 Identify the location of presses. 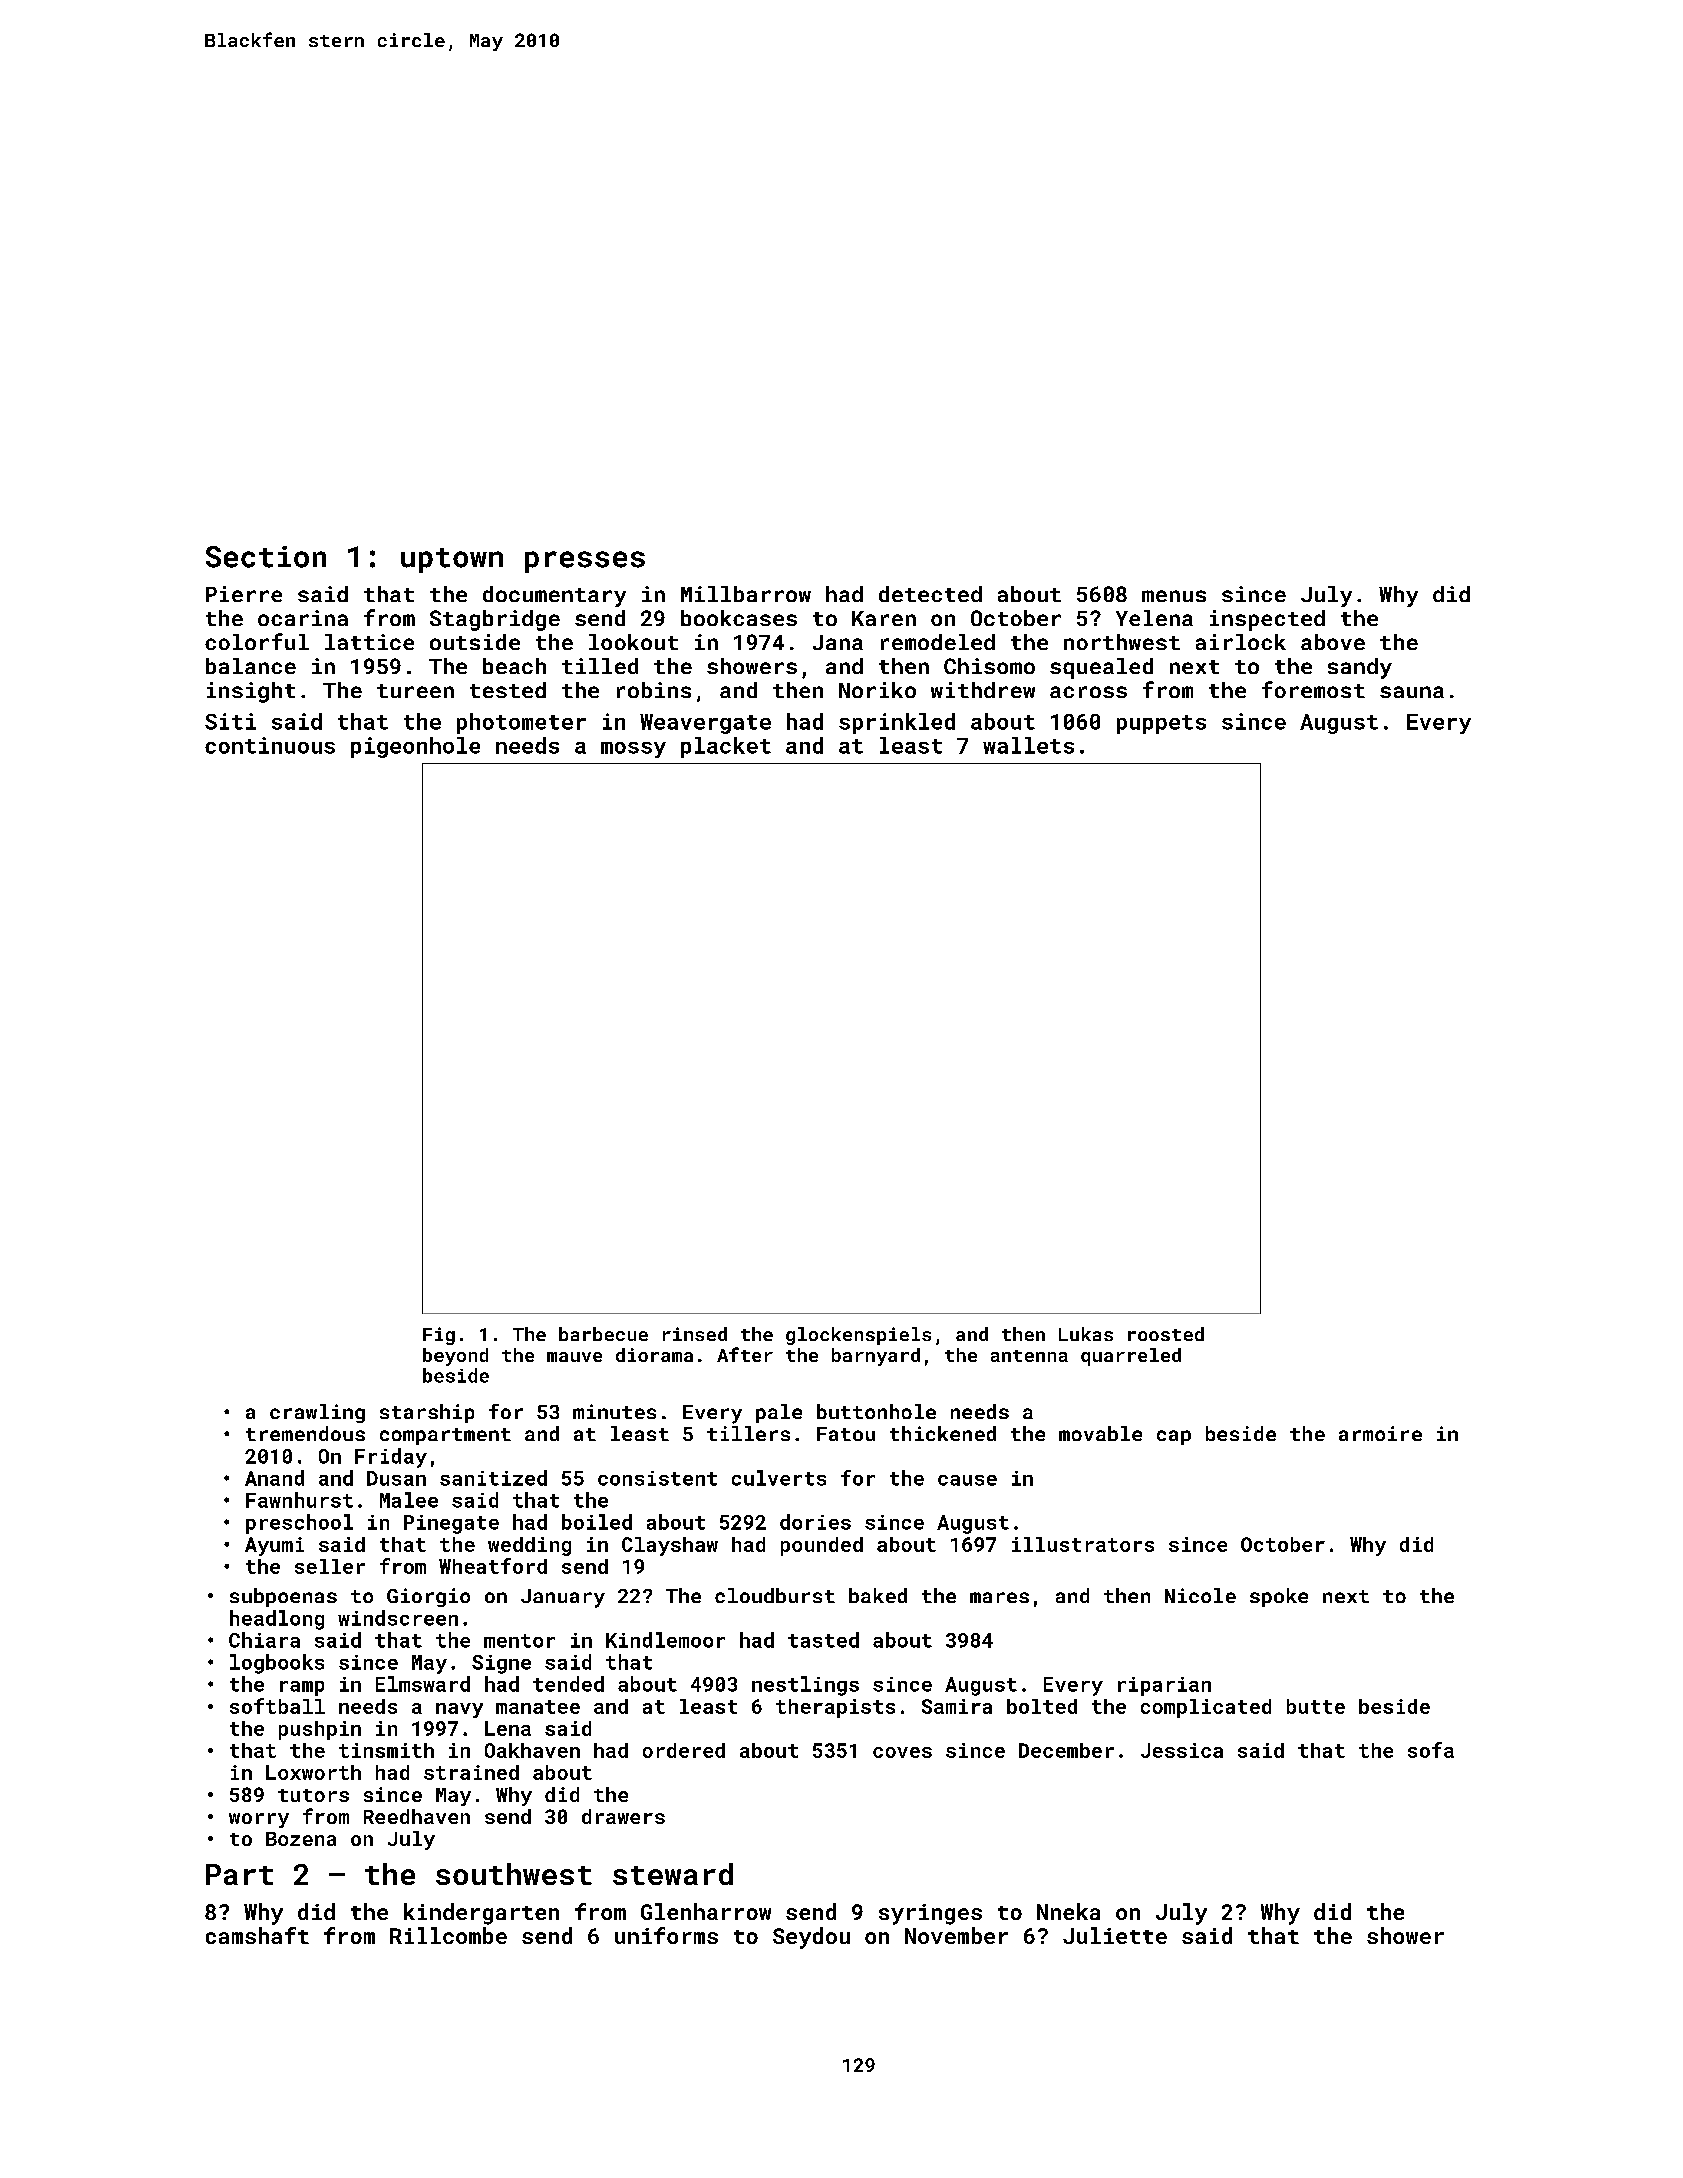
(585, 562).
